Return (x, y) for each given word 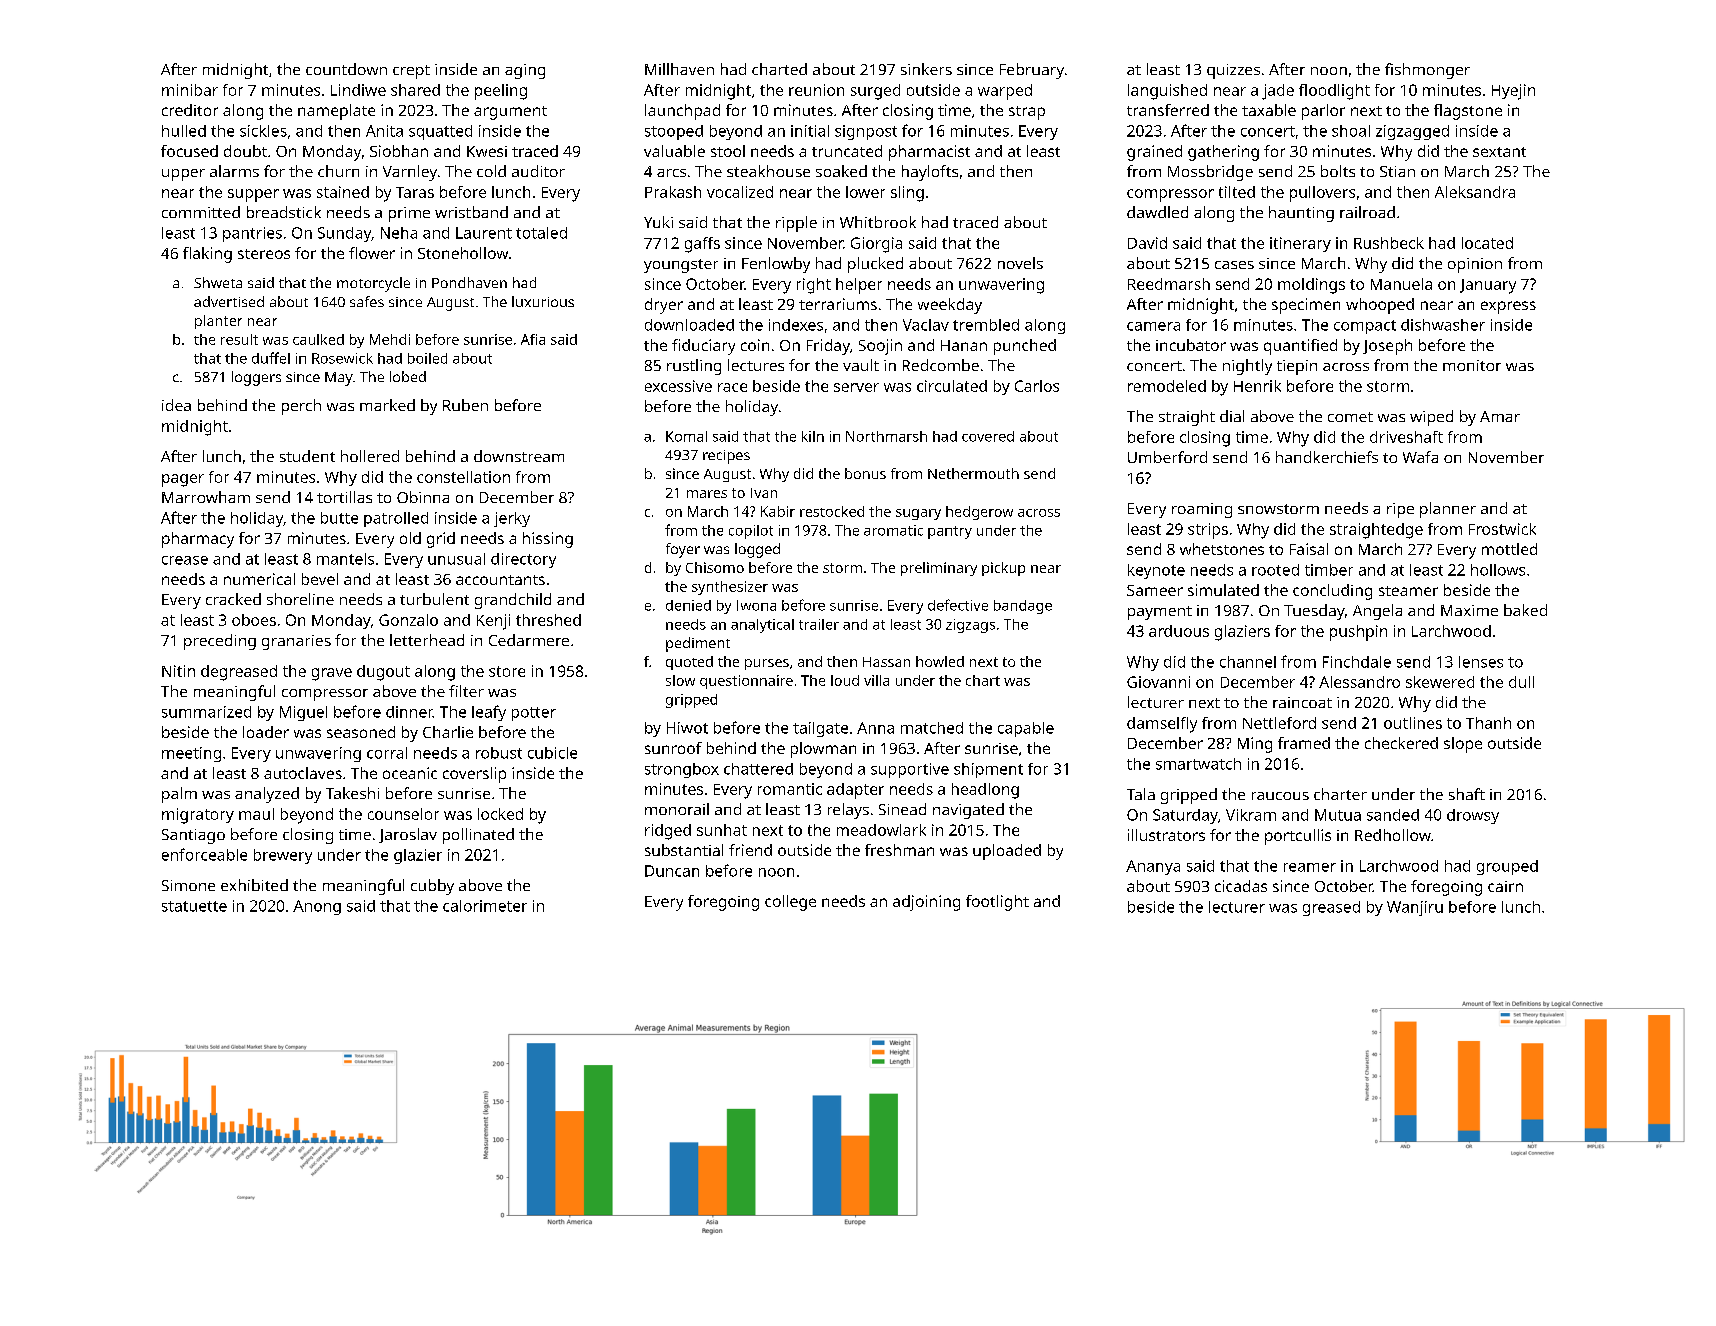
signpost (866, 132)
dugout (383, 673)
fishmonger (1427, 71)
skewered (1440, 682)
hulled (184, 131)
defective (958, 605)
